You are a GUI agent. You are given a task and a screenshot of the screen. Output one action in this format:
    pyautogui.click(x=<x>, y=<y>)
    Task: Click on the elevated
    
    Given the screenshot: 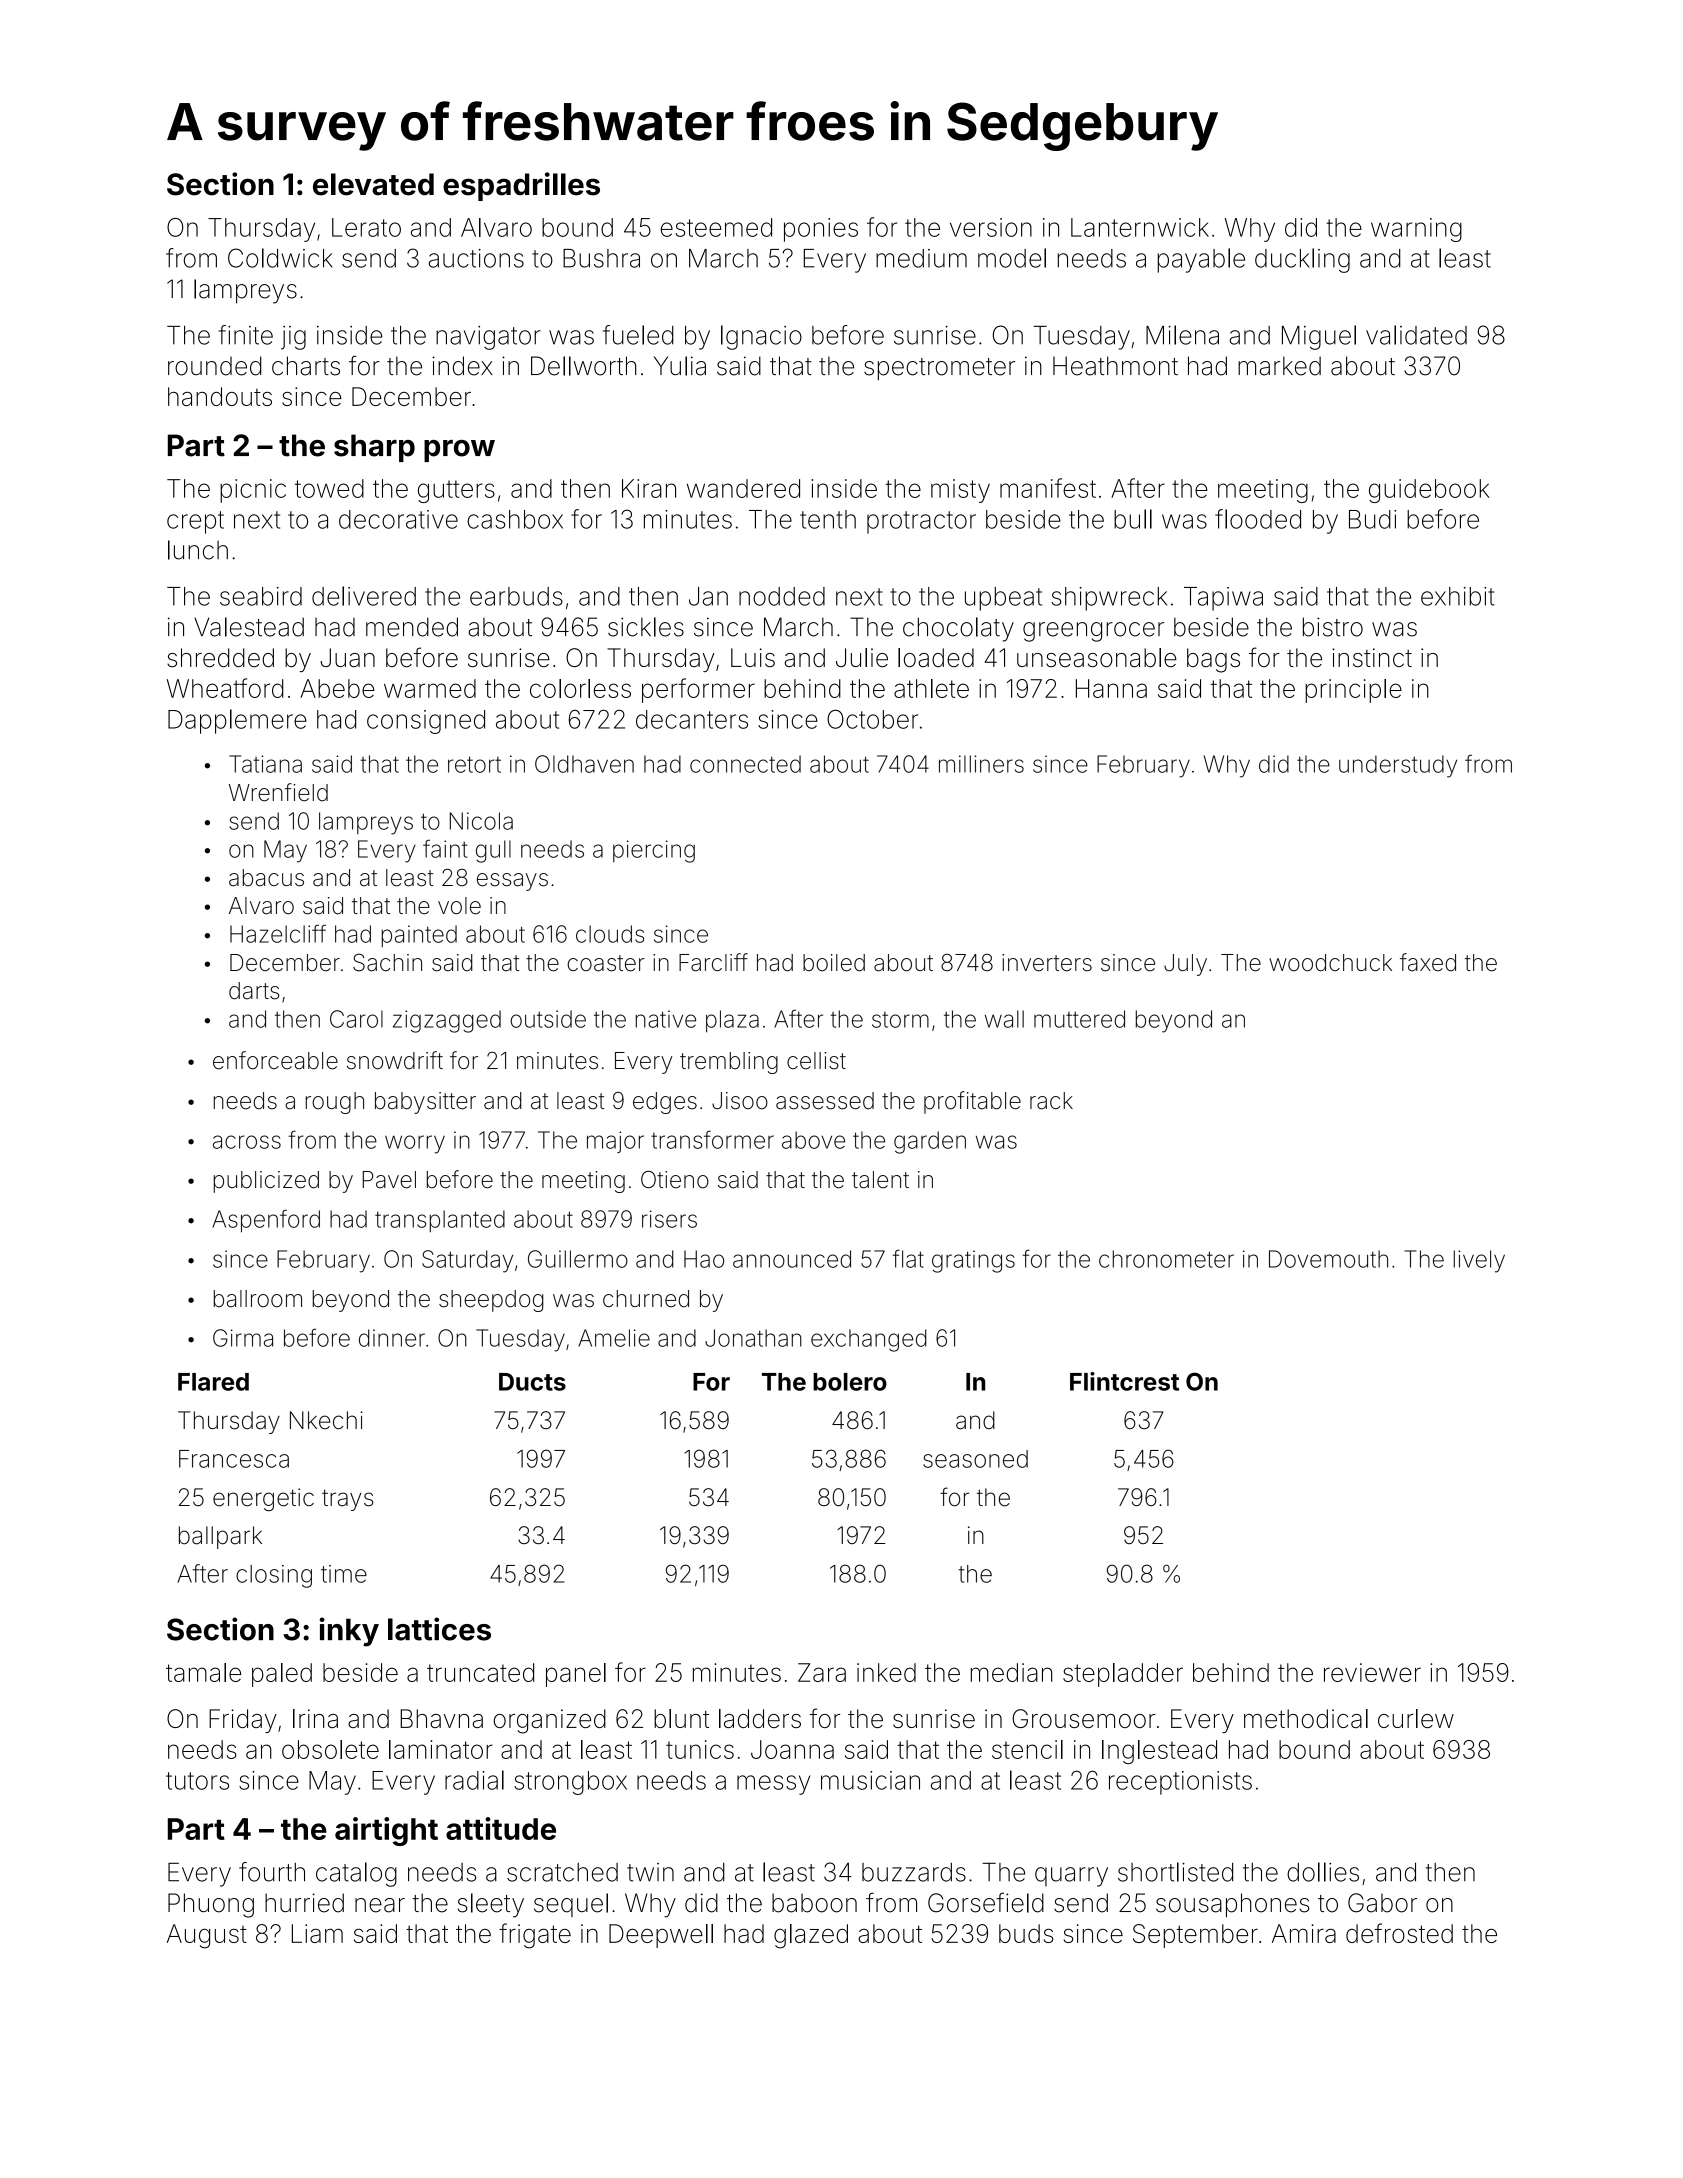 What is the action you would take?
    pyautogui.click(x=373, y=184)
